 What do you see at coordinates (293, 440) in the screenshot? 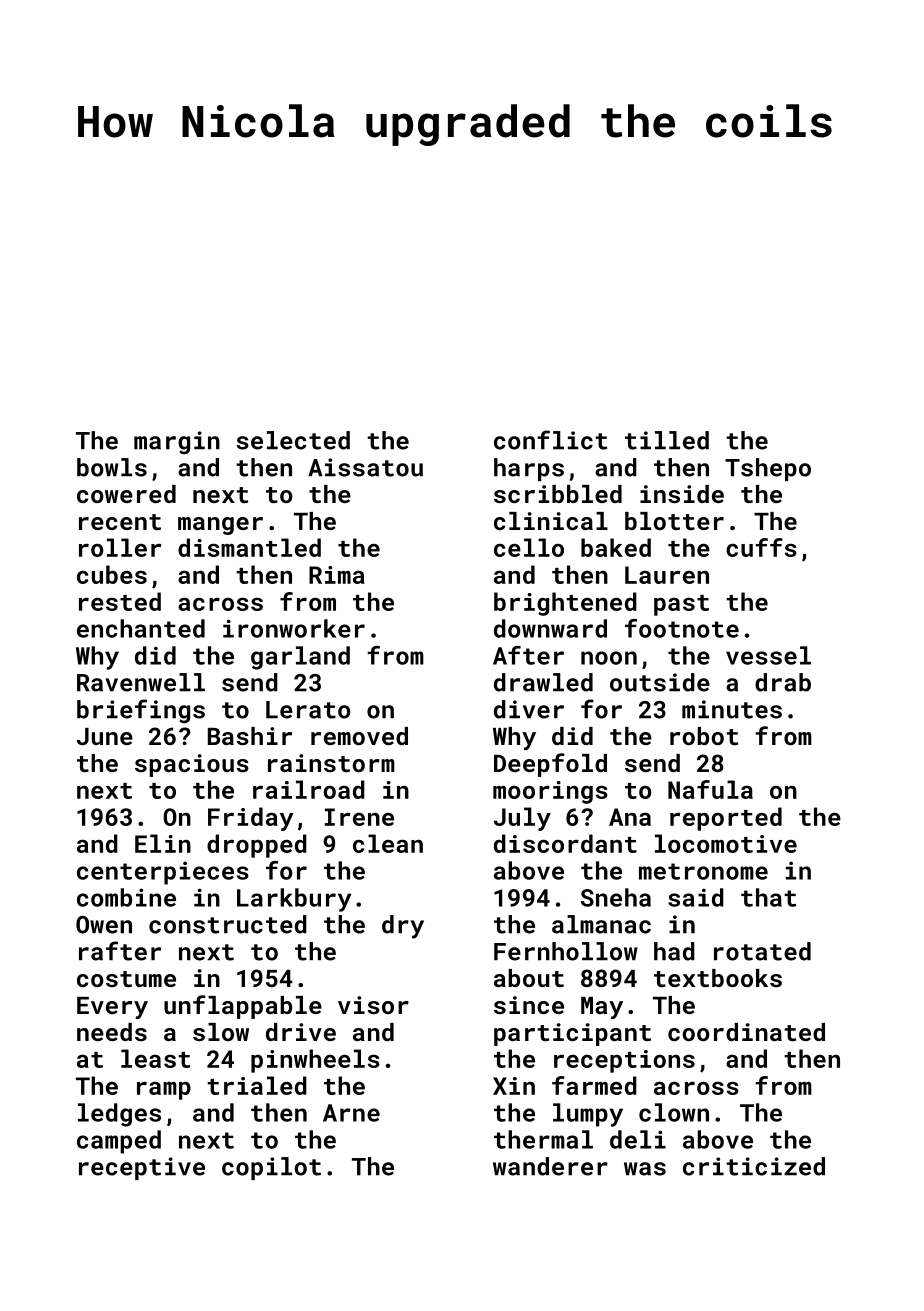
I see `selected` at bounding box center [293, 440].
